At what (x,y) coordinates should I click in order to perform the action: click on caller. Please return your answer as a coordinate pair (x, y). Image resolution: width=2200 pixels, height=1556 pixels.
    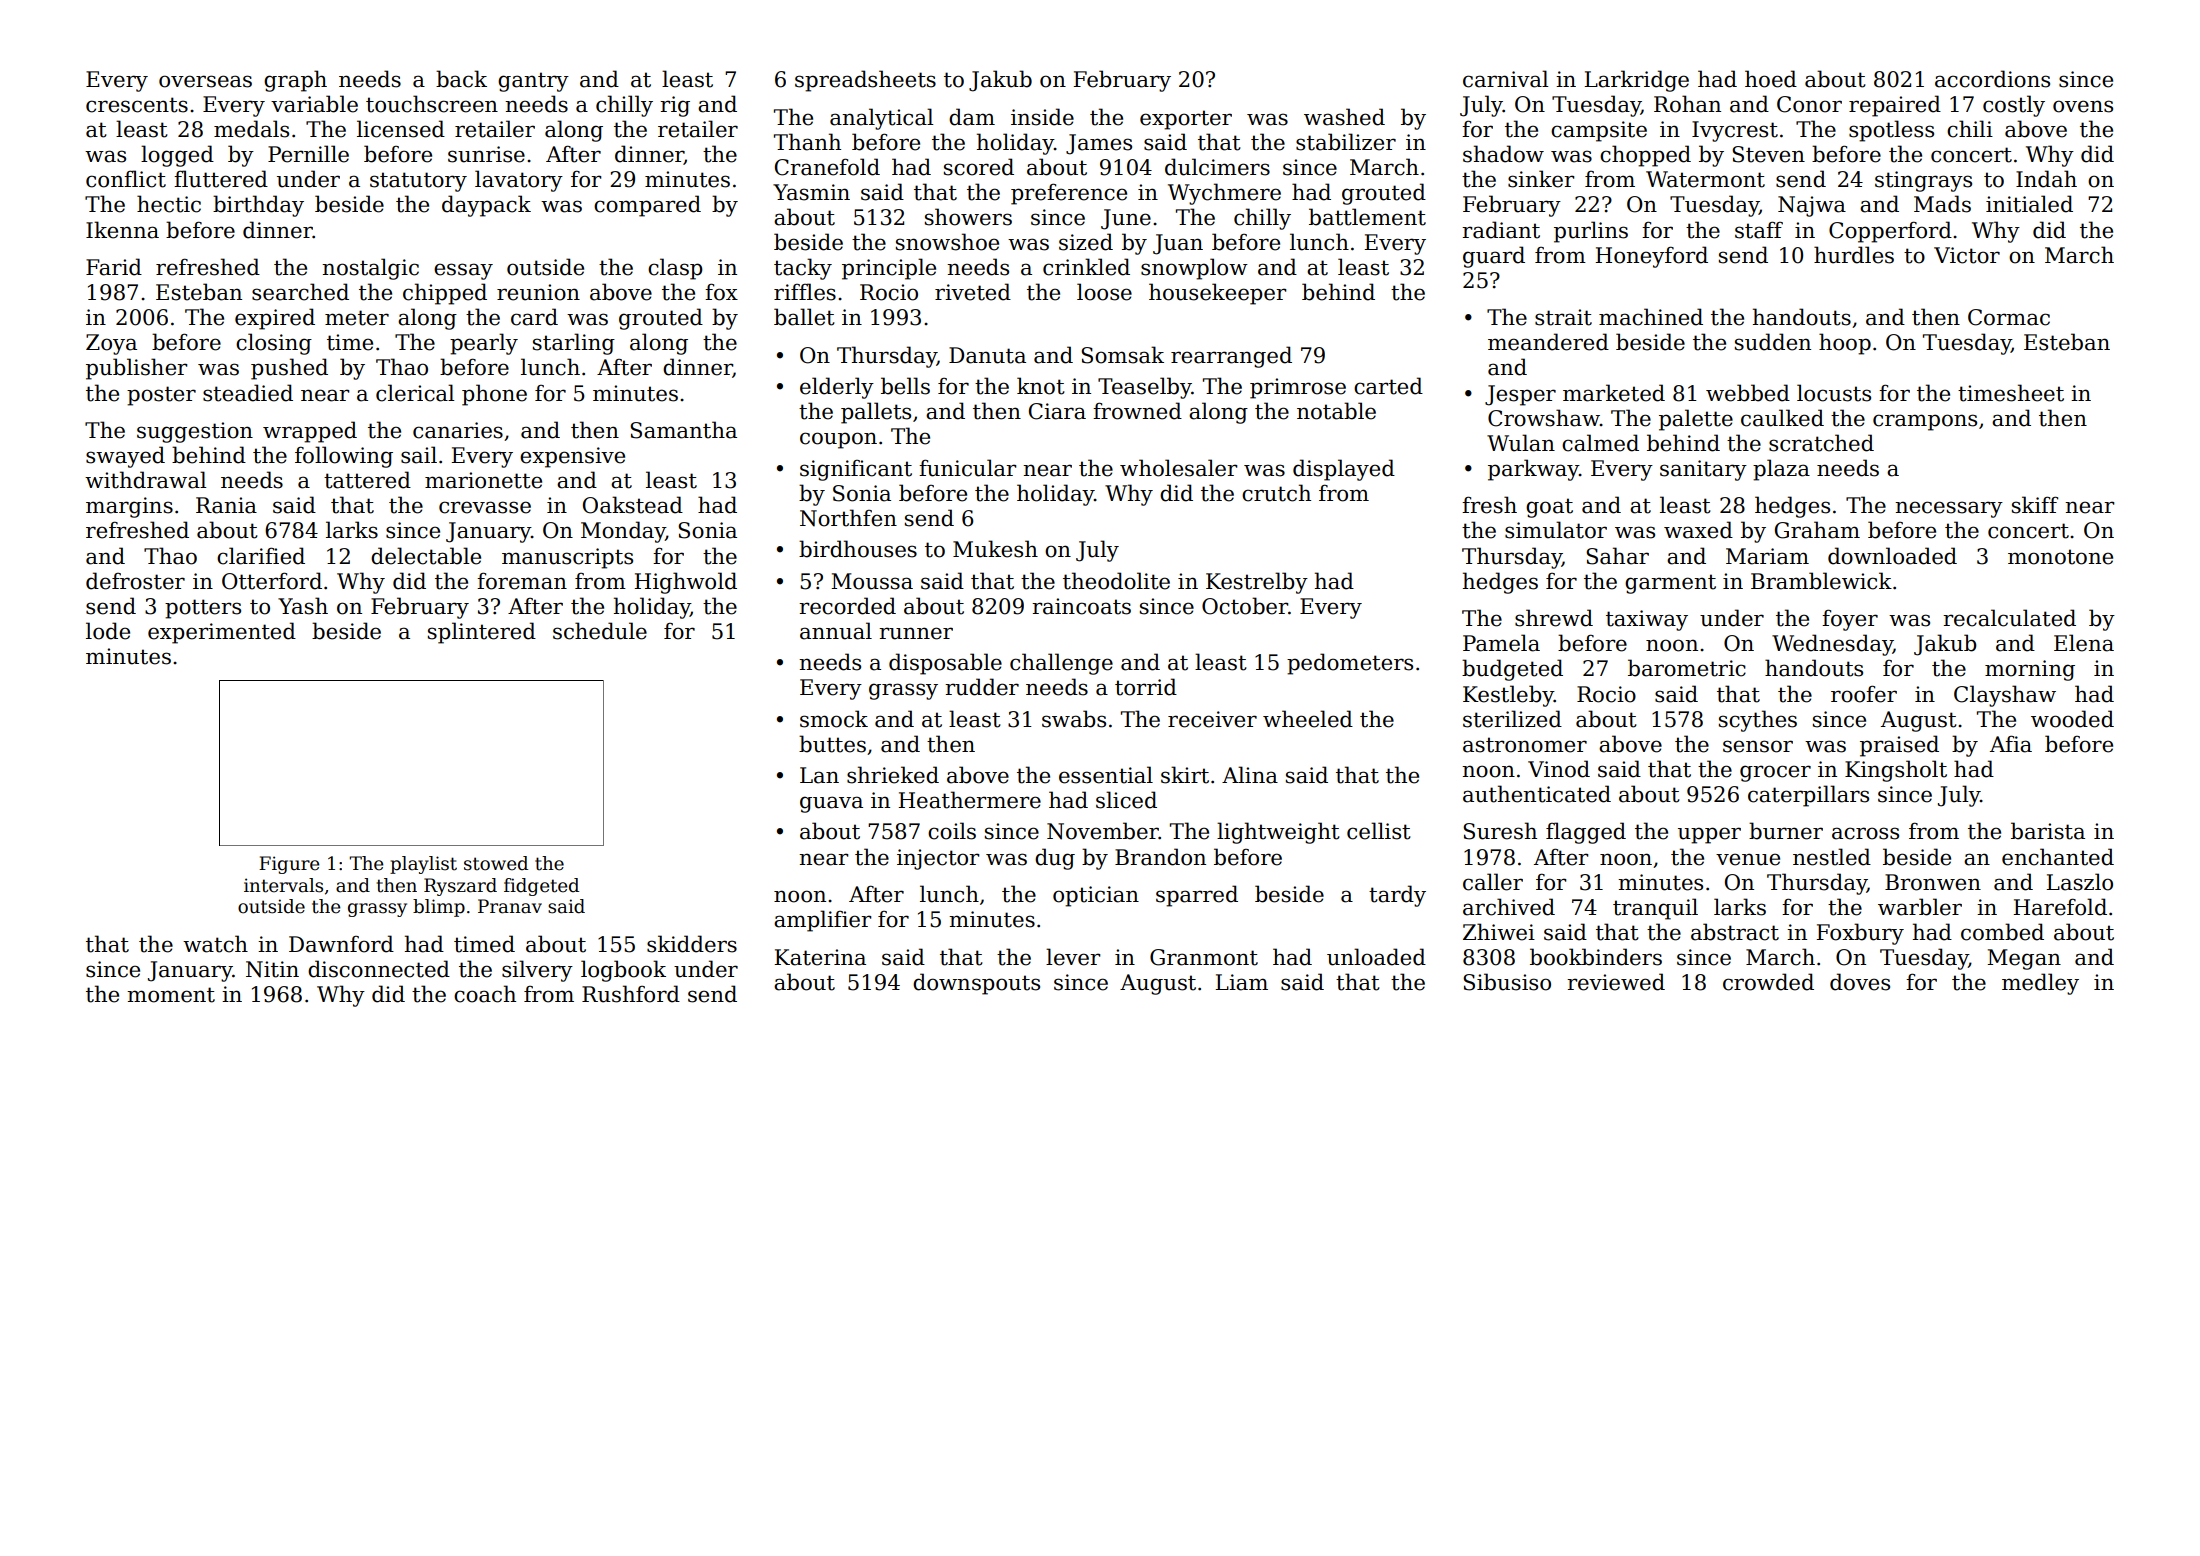
    Looking at the image, I should click on (1493, 882).
